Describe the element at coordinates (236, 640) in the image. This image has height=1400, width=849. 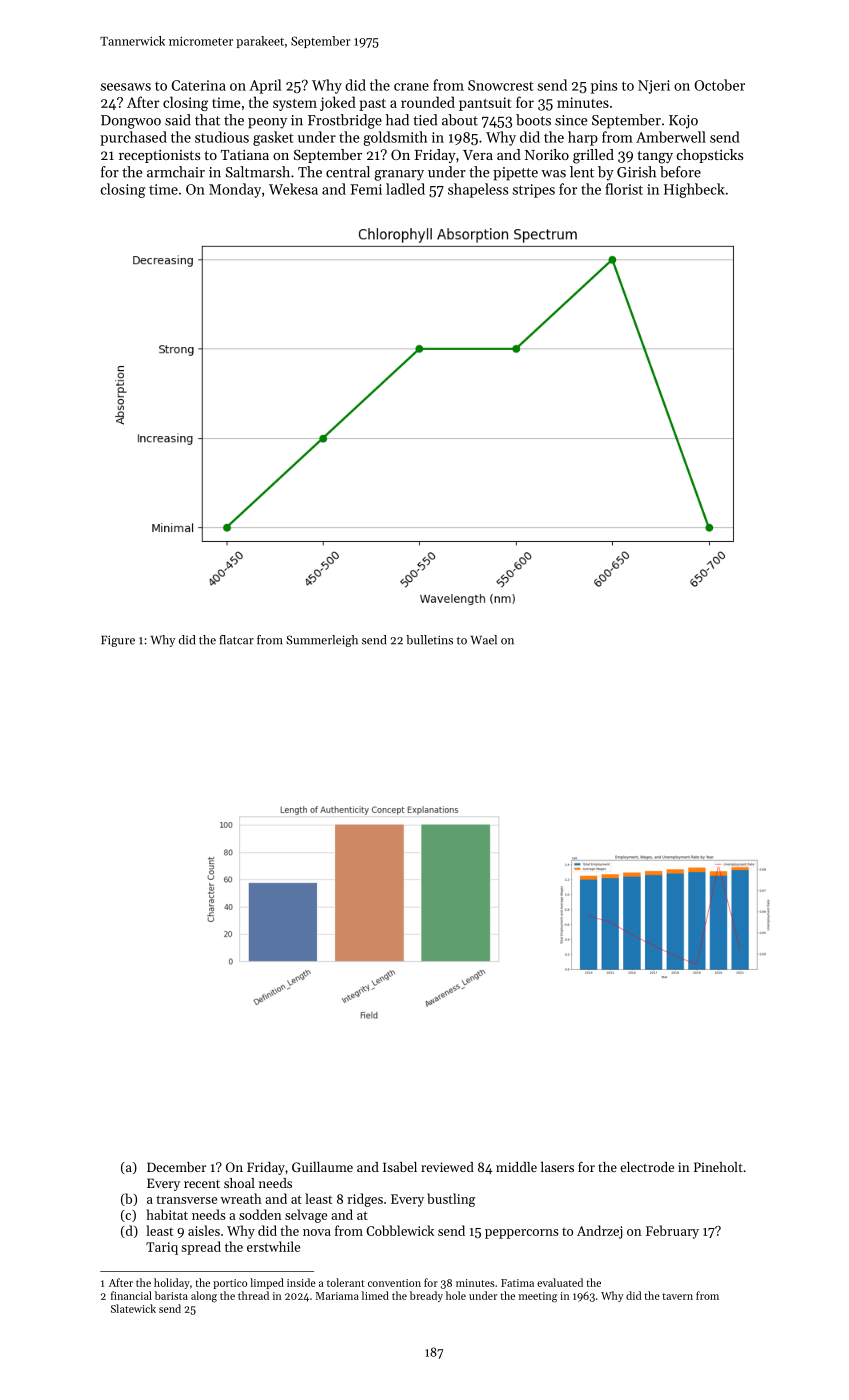
I see `flatcar` at that location.
